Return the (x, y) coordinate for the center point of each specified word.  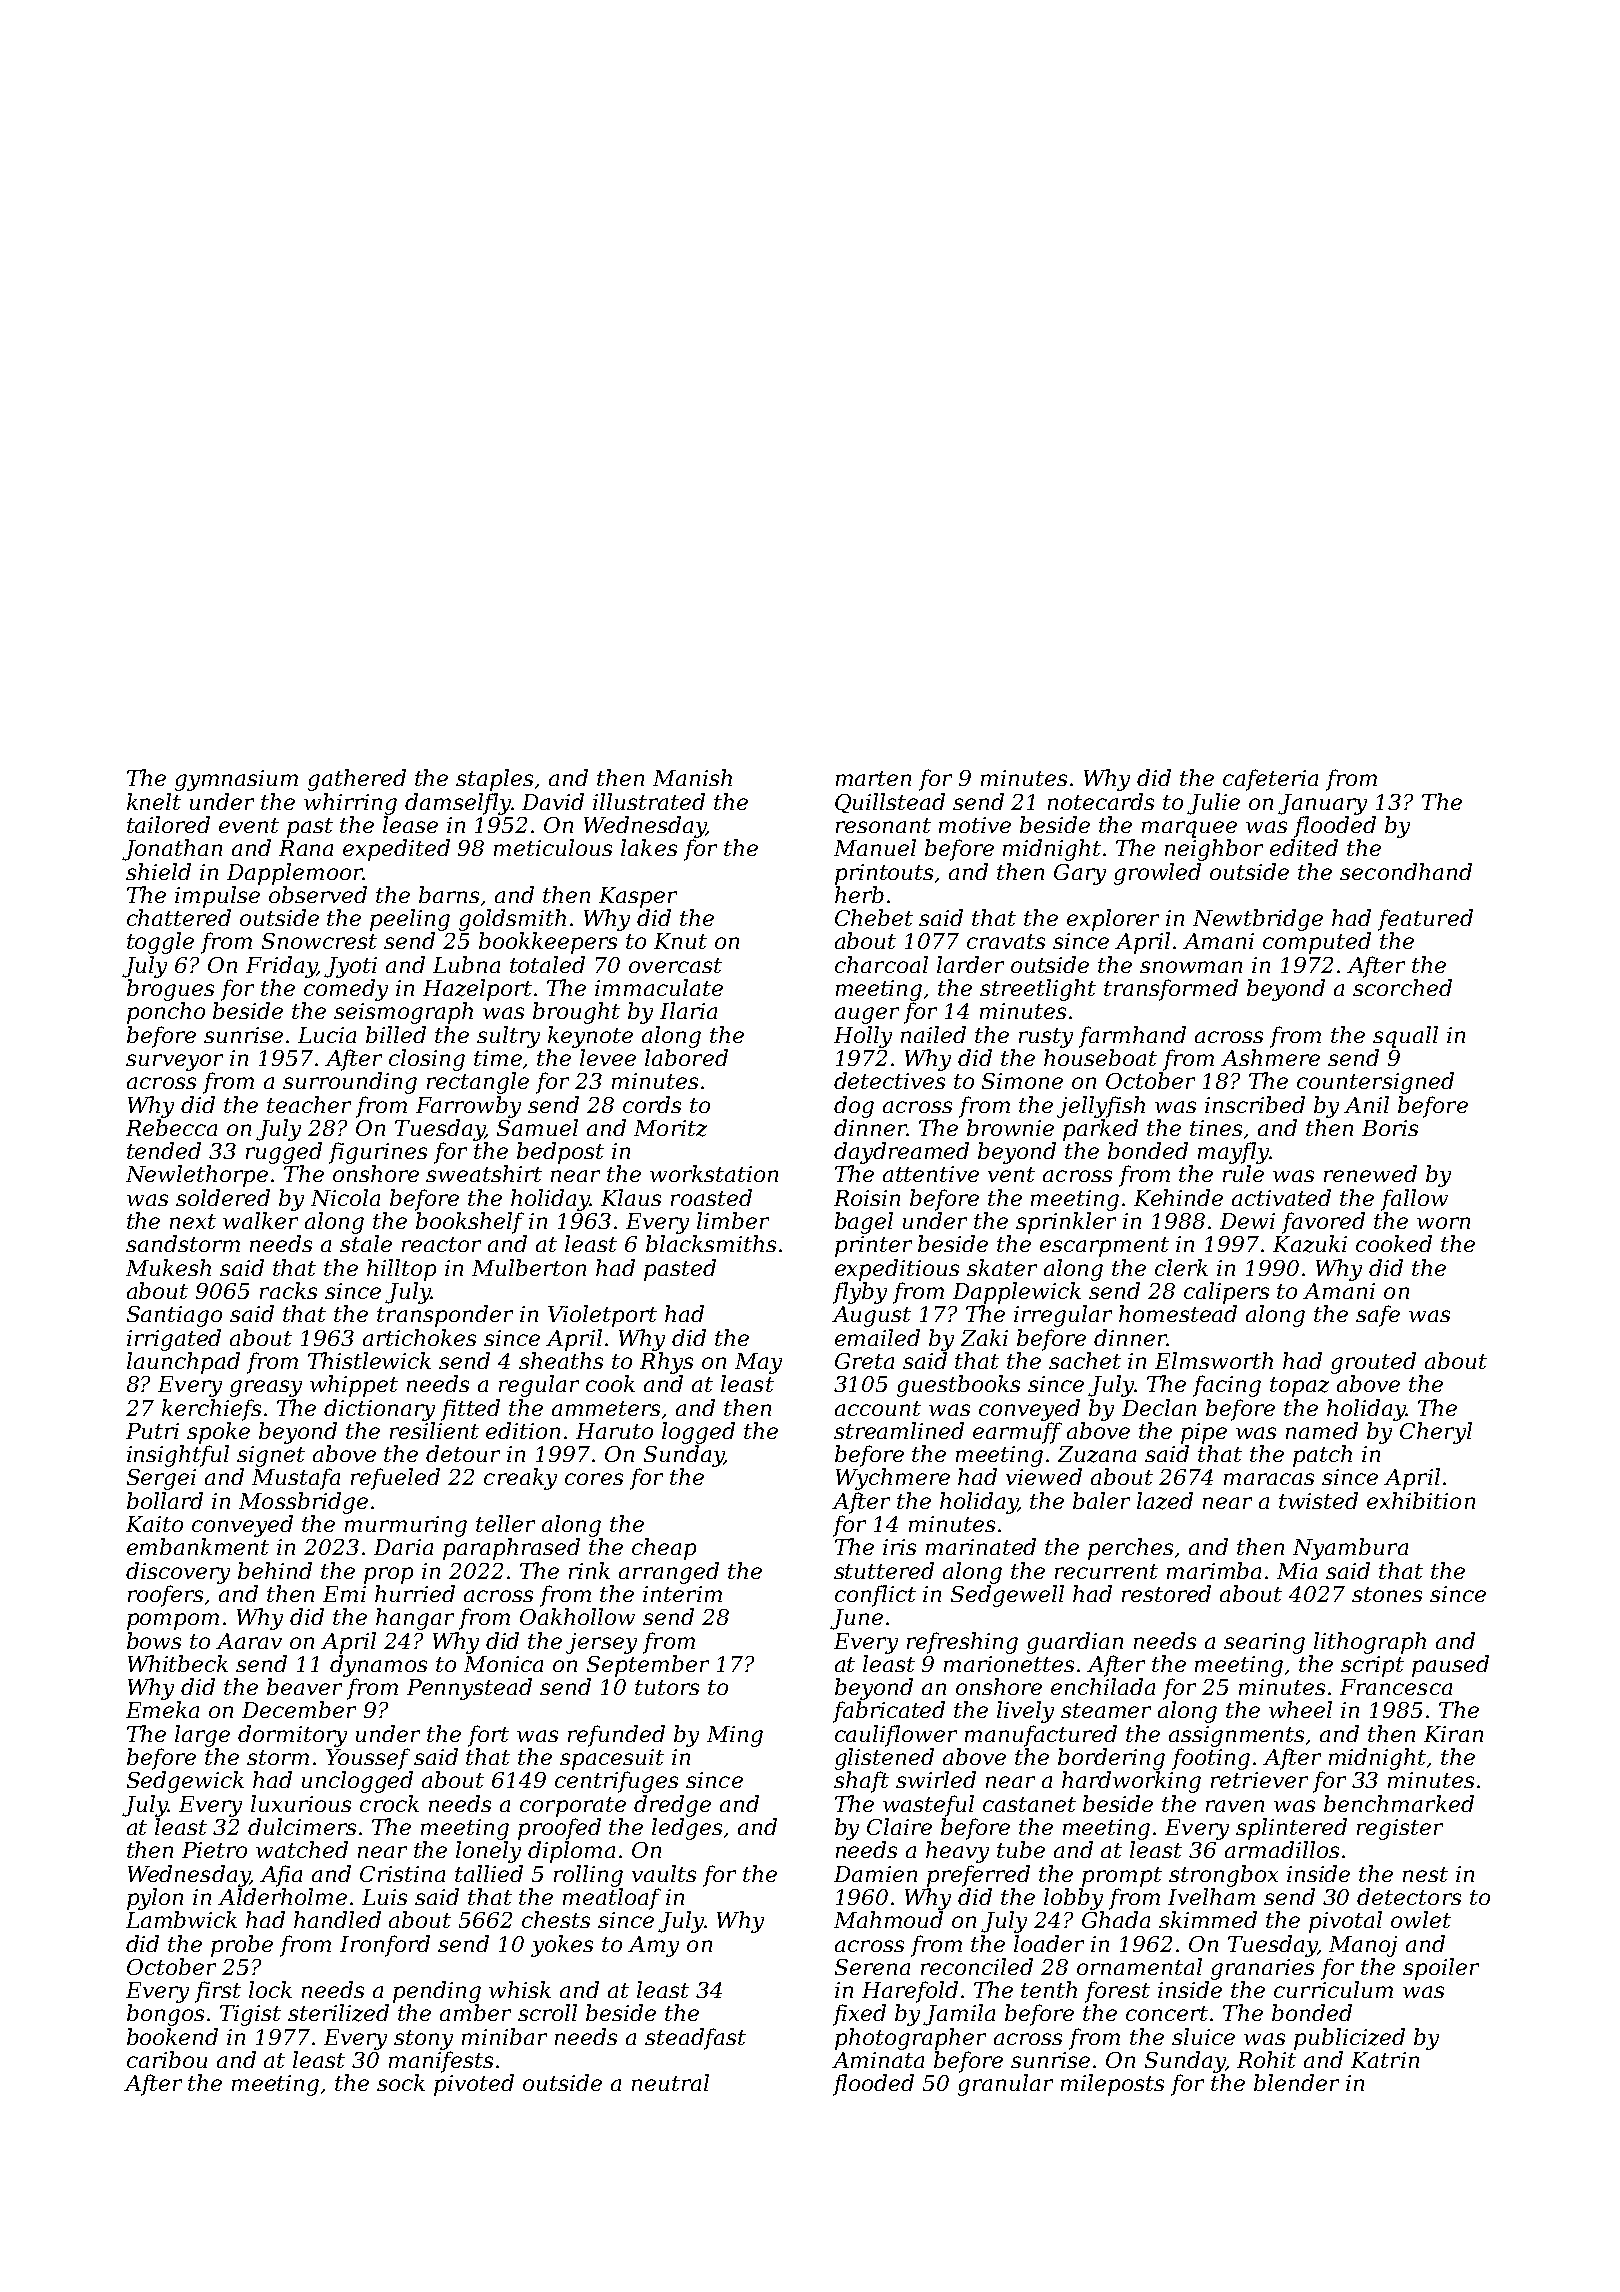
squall (1405, 1037)
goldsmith (512, 920)
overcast (675, 965)
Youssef (368, 1759)
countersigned (1375, 1083)
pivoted (474, 2085)
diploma (571, 1852)
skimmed (1208, 1919)
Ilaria (688, 1010)
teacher (309, 1104)
